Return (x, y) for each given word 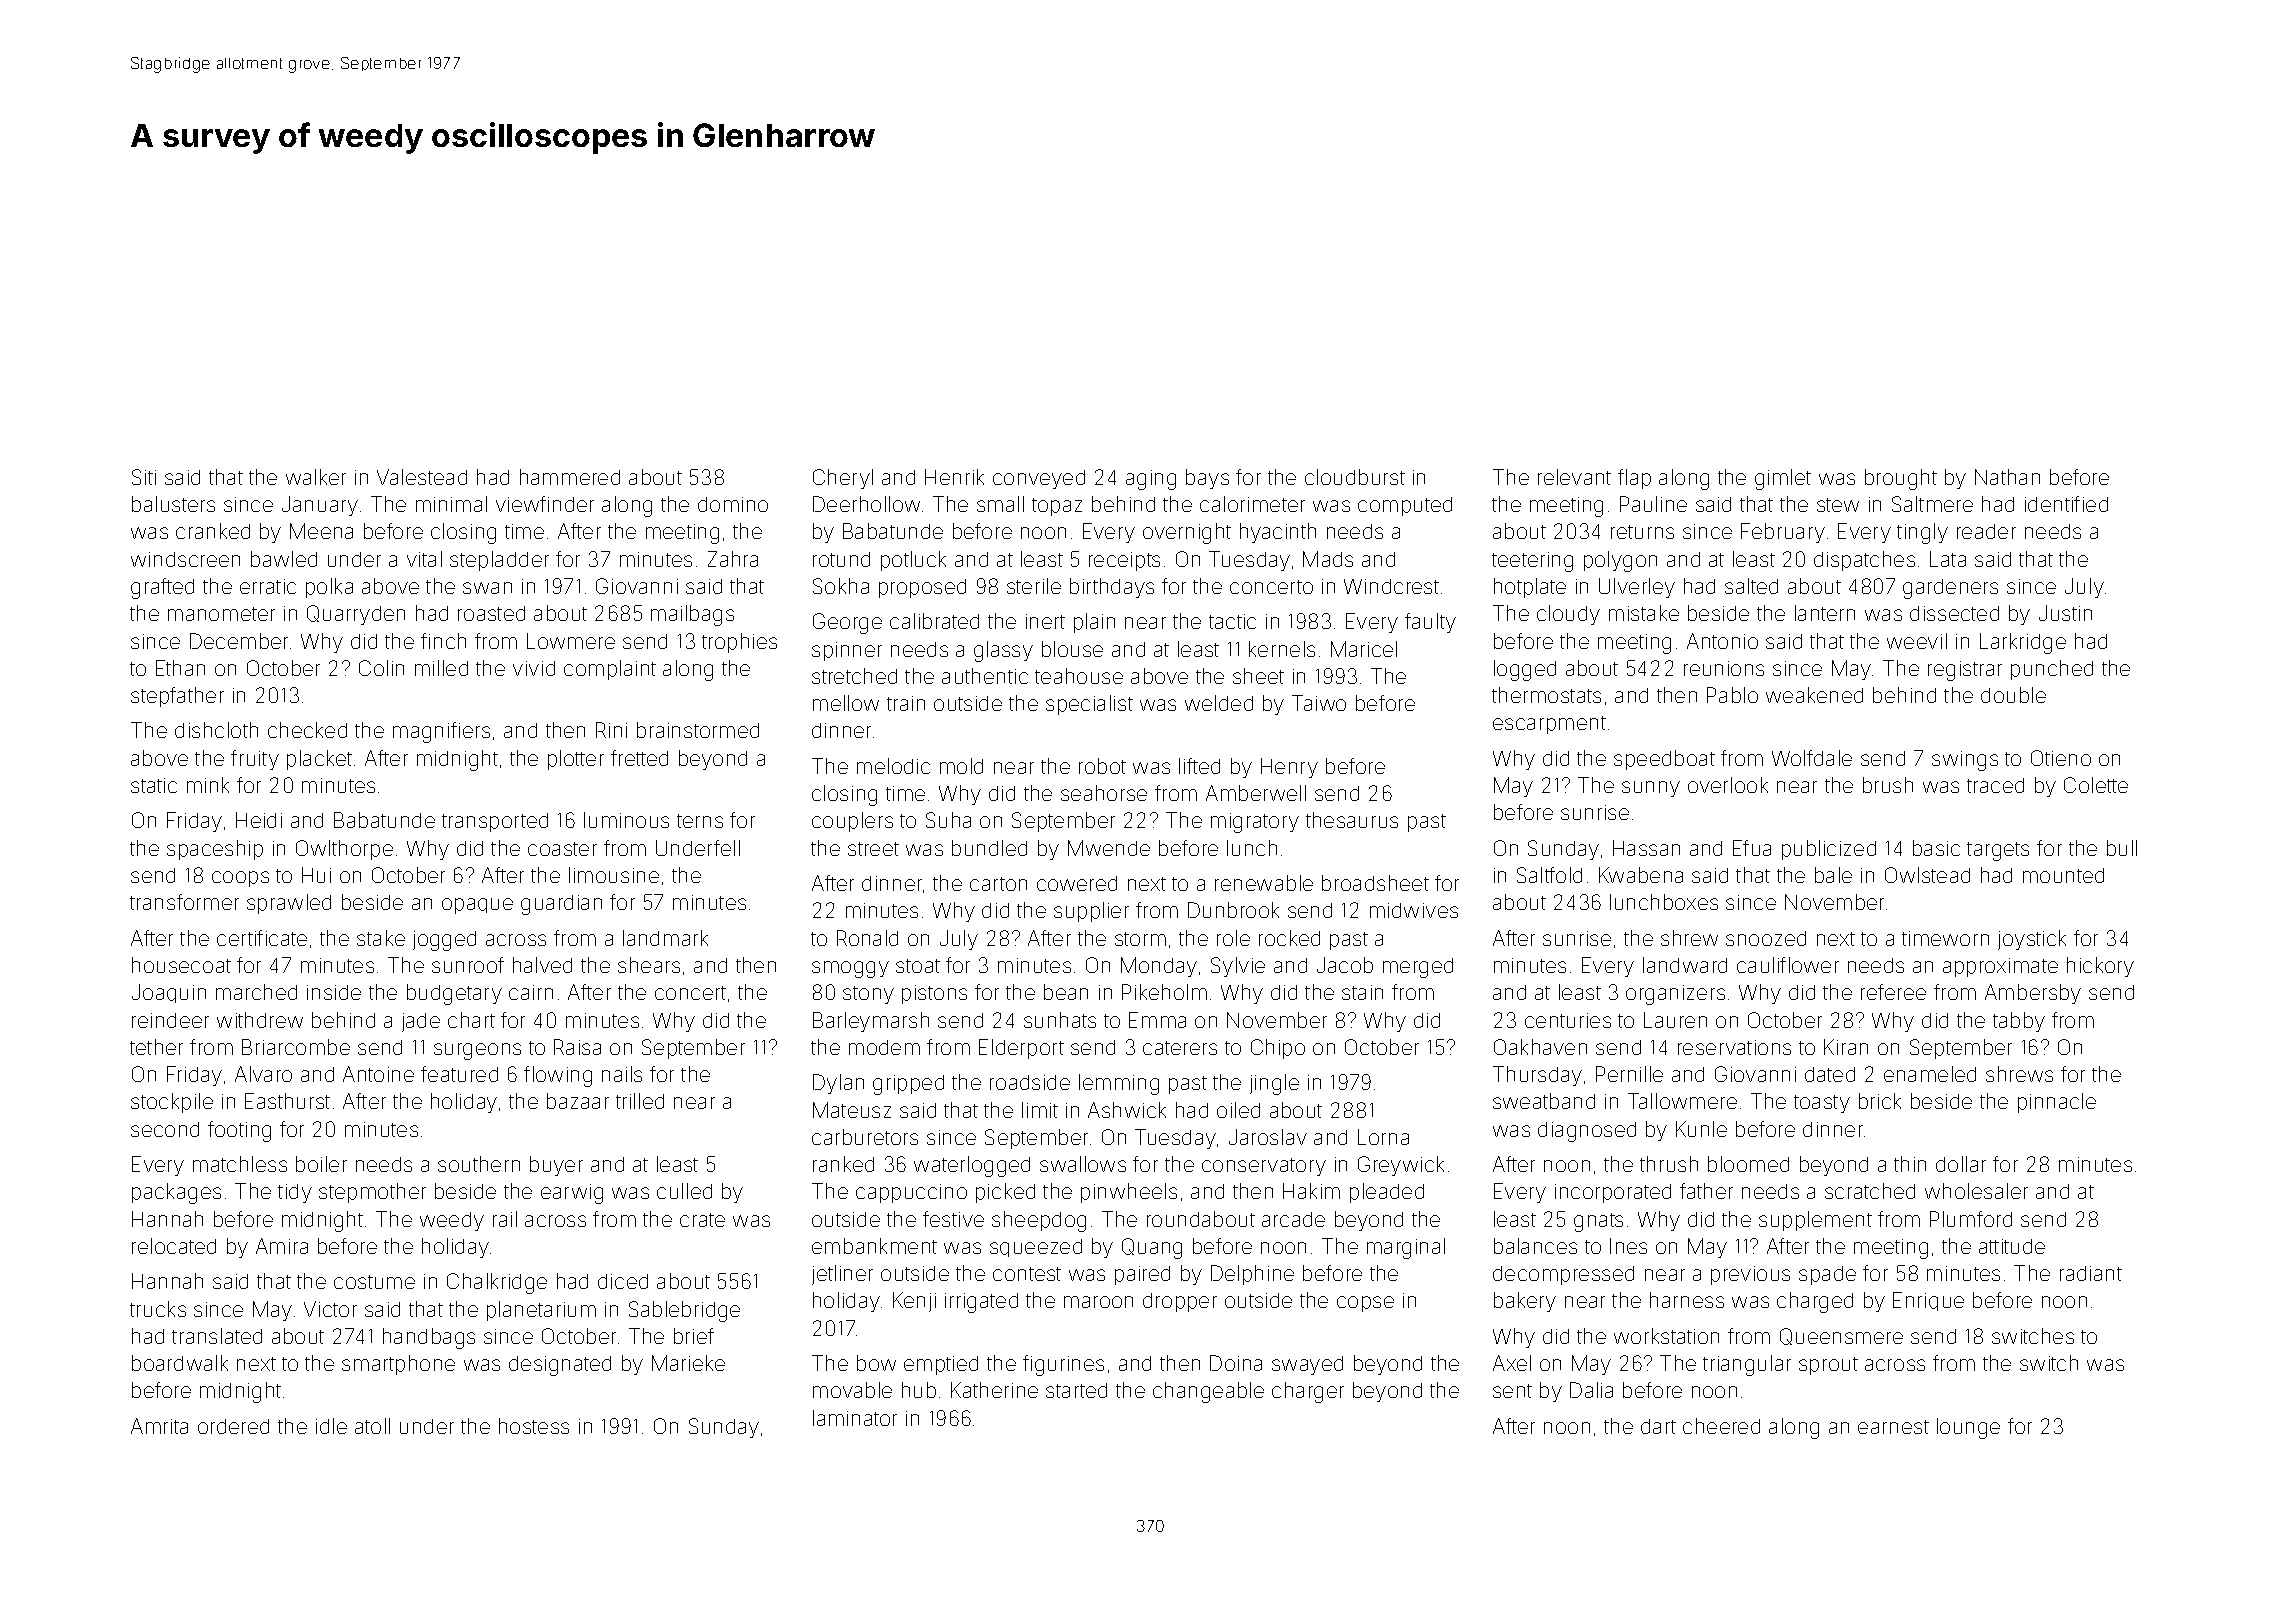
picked (1005, 1193)
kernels (1282, 649)
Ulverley (1637, 588)
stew (1838, 505)
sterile (1034, 586)
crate (702, 1220)
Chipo (1278, 1049)
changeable (1208, 1392)
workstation (1666, 1336)
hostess (534, 1426)
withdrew (260, 1020)
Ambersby (2033, 994)
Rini (611, 730)
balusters (173, 504)
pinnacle (2057, 1103)
